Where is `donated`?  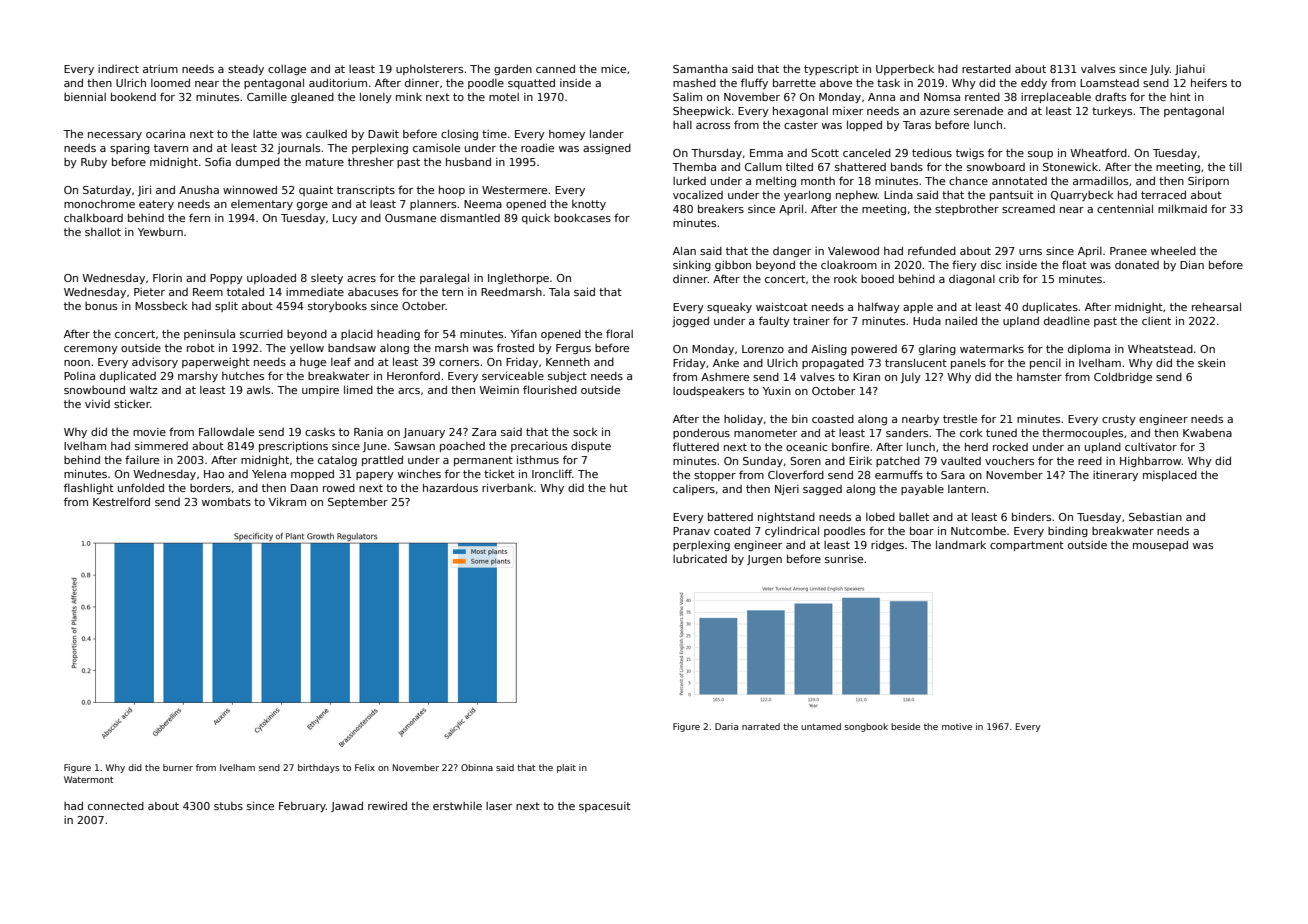 donated is located at coordinates (1137, 265).
